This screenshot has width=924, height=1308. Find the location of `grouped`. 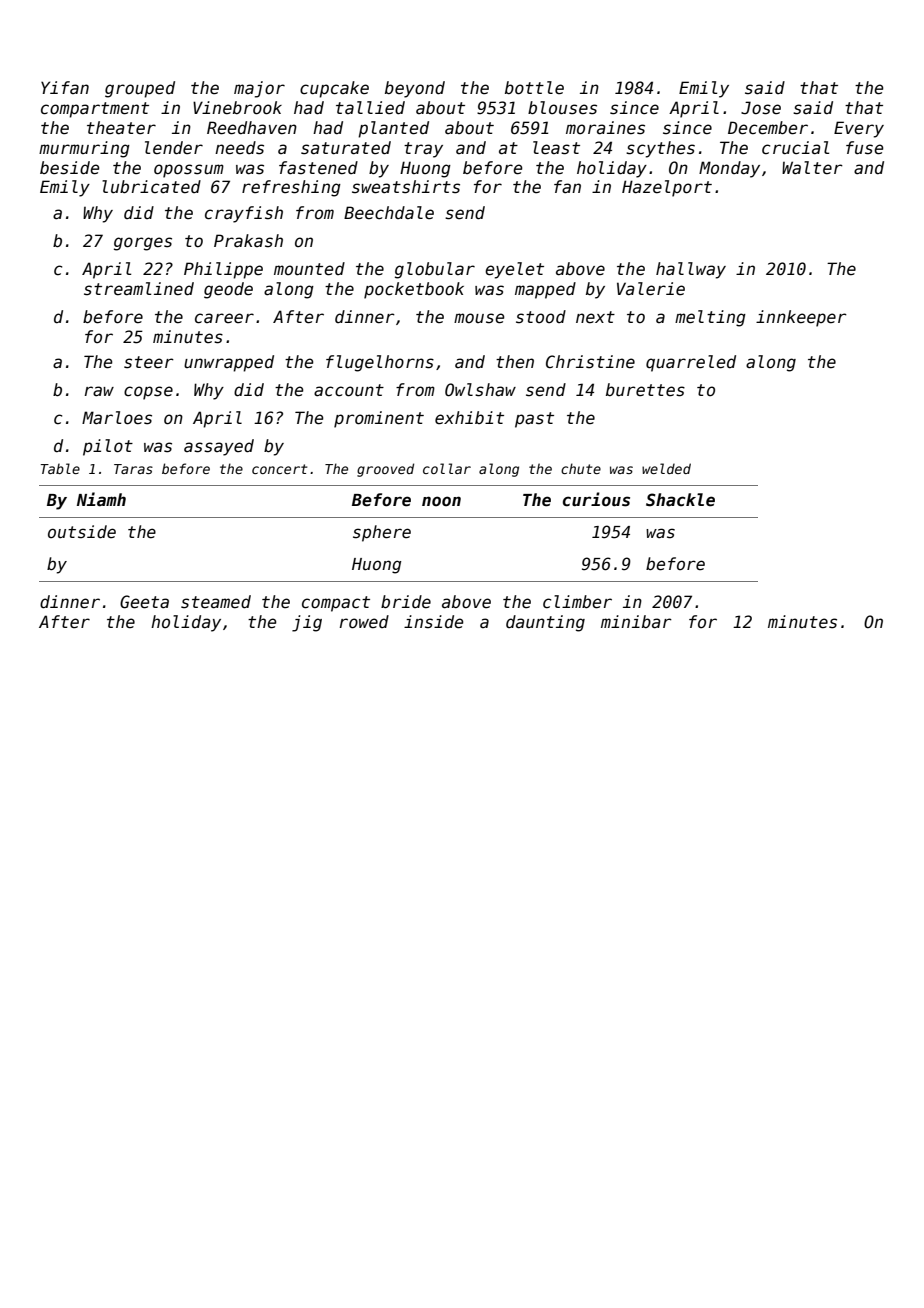

grouped is located at coordinates (140, 89).
